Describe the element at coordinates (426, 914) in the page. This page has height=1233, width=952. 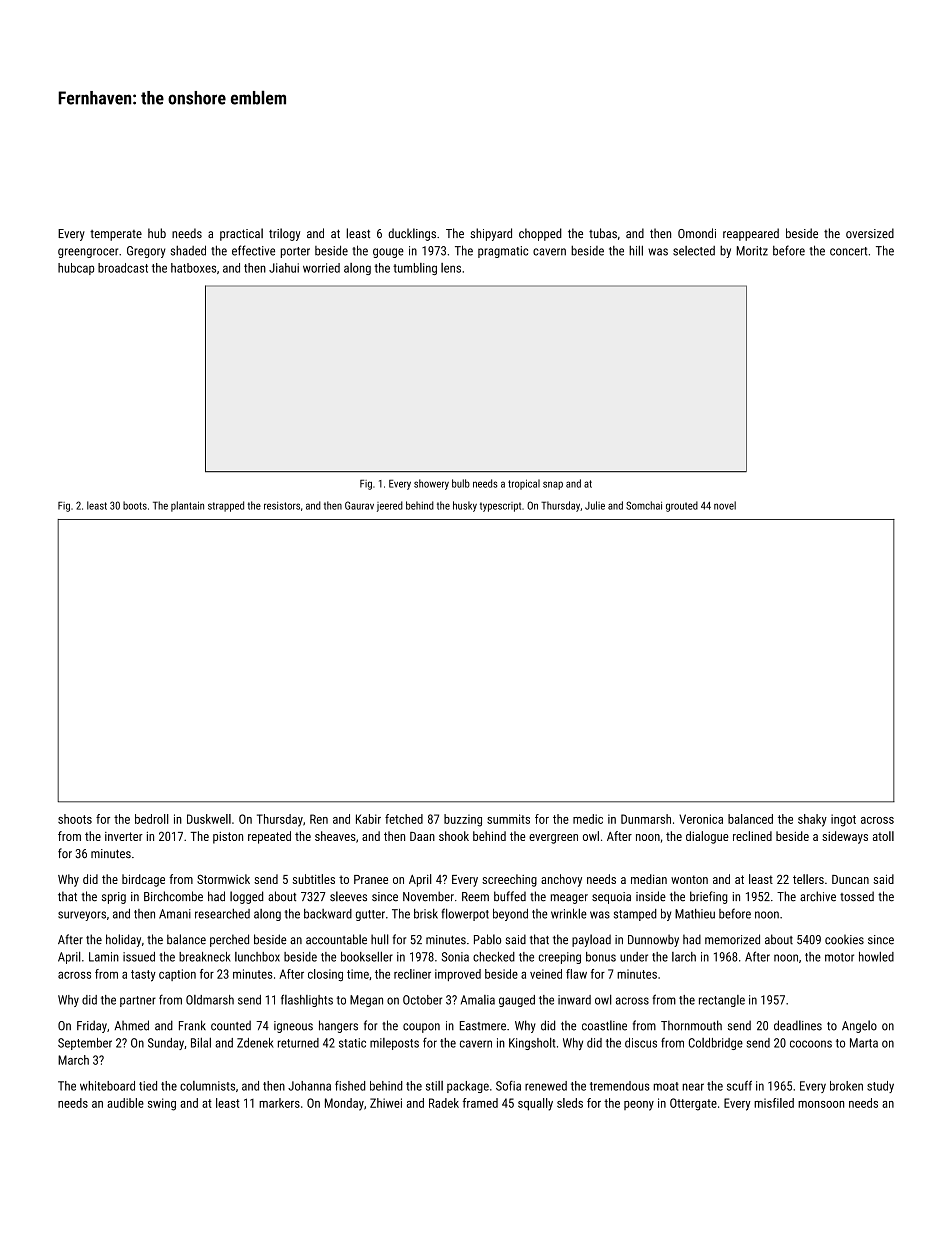
I see `brisk` at that location.
